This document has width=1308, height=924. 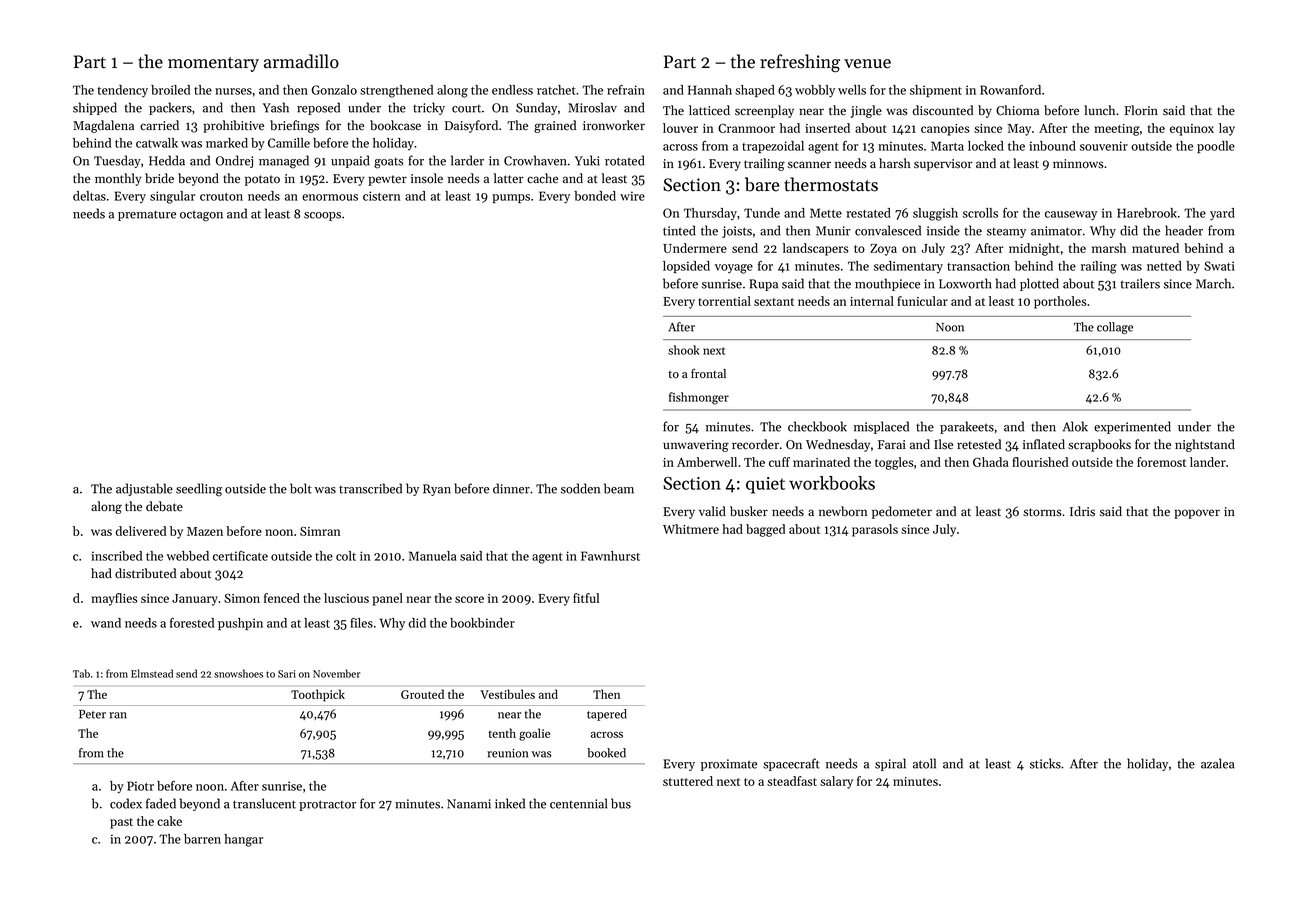 I want to click on octagon, so click(x=201, y=216).
